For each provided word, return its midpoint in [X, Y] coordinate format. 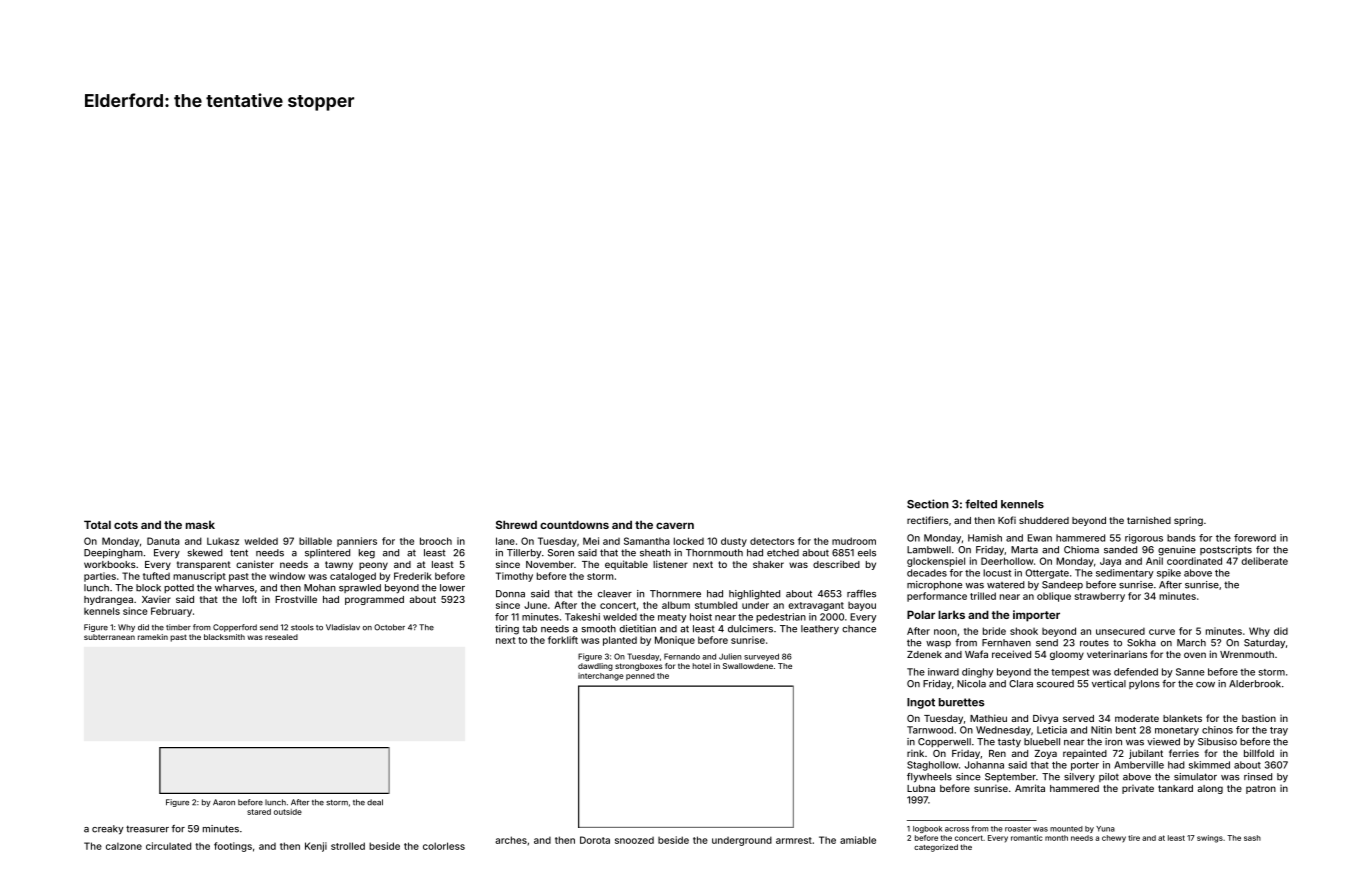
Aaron [224, 802]
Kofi [1007, 520]
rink [915, 753]
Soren [561, 553]
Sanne [1190, 672]
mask [200, 525]
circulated [168, 846]
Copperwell [944, 742]
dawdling [595, 667]
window [287, 576]
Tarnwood [930, 730]
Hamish [985, 538]
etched [783, 553]
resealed [281, 637]
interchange [601, 677]
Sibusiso [1217, 742]
